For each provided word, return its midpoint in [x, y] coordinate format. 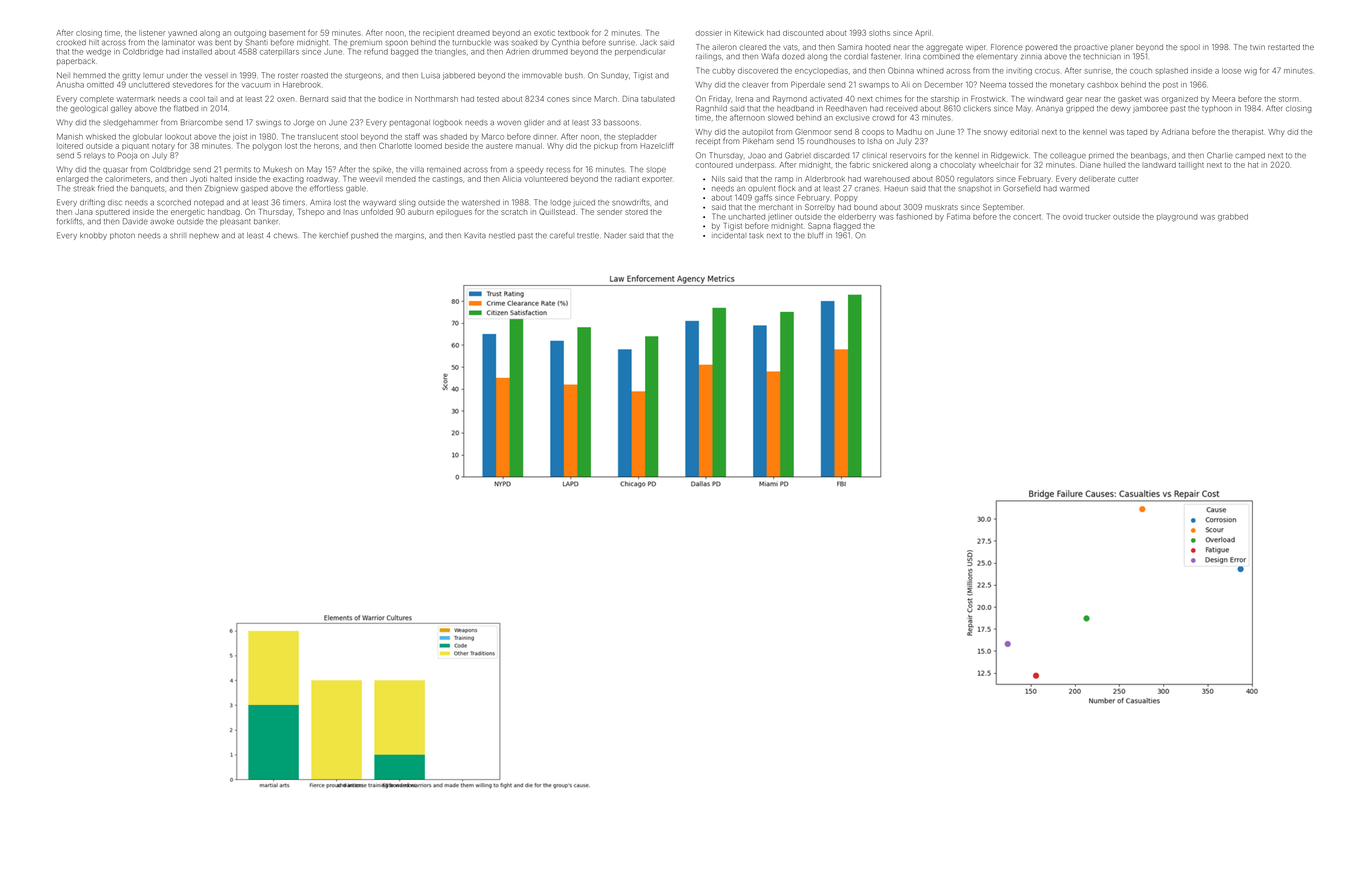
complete [97, 99]
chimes [888, 99]
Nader [615, 236]
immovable [542, 76]
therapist [1247, 132]
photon [122, 236]
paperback [76, 61]
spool [1190, 47]
